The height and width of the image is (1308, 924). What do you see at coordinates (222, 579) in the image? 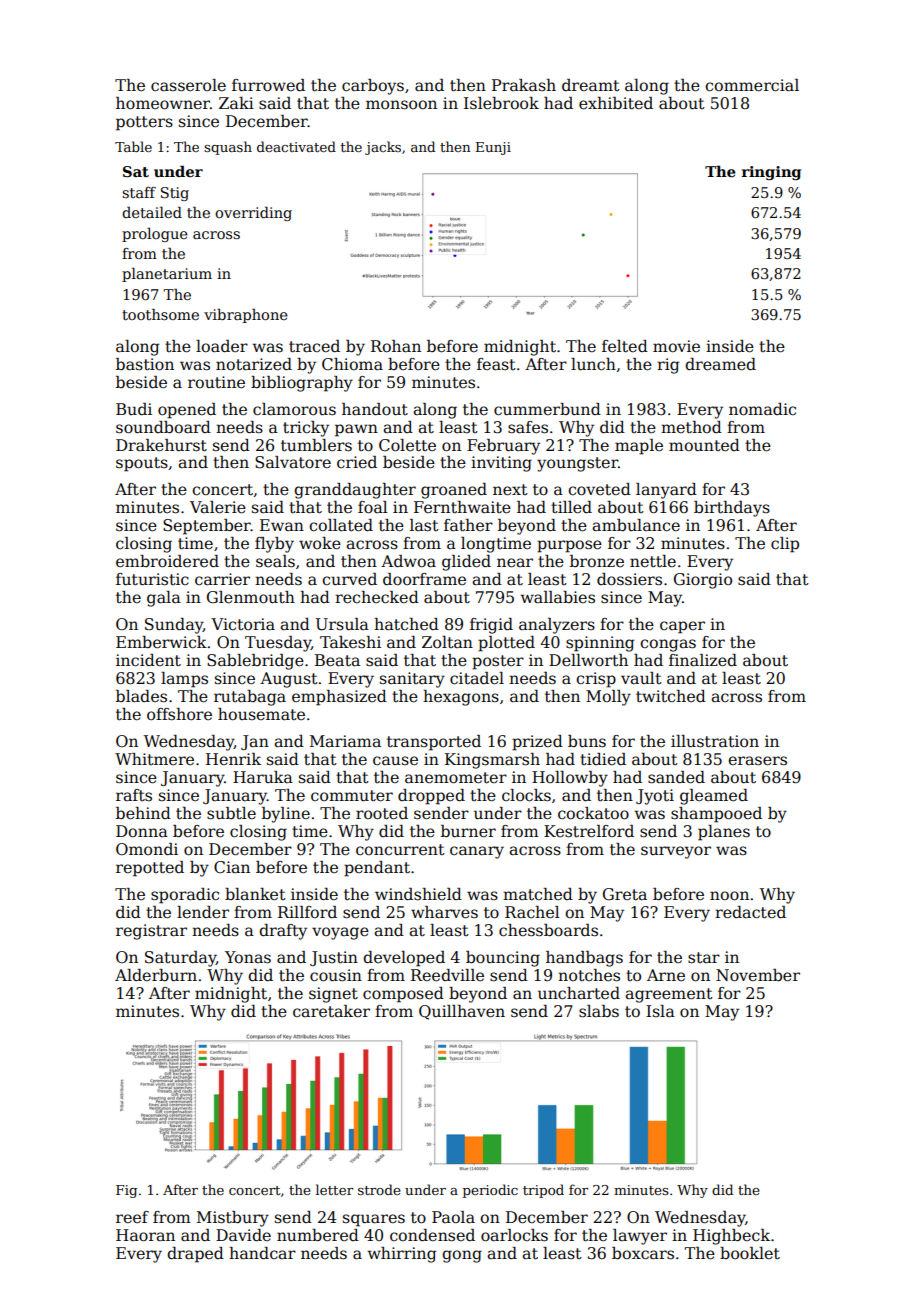
I see `carrier` at bounding box center [222, 579].
